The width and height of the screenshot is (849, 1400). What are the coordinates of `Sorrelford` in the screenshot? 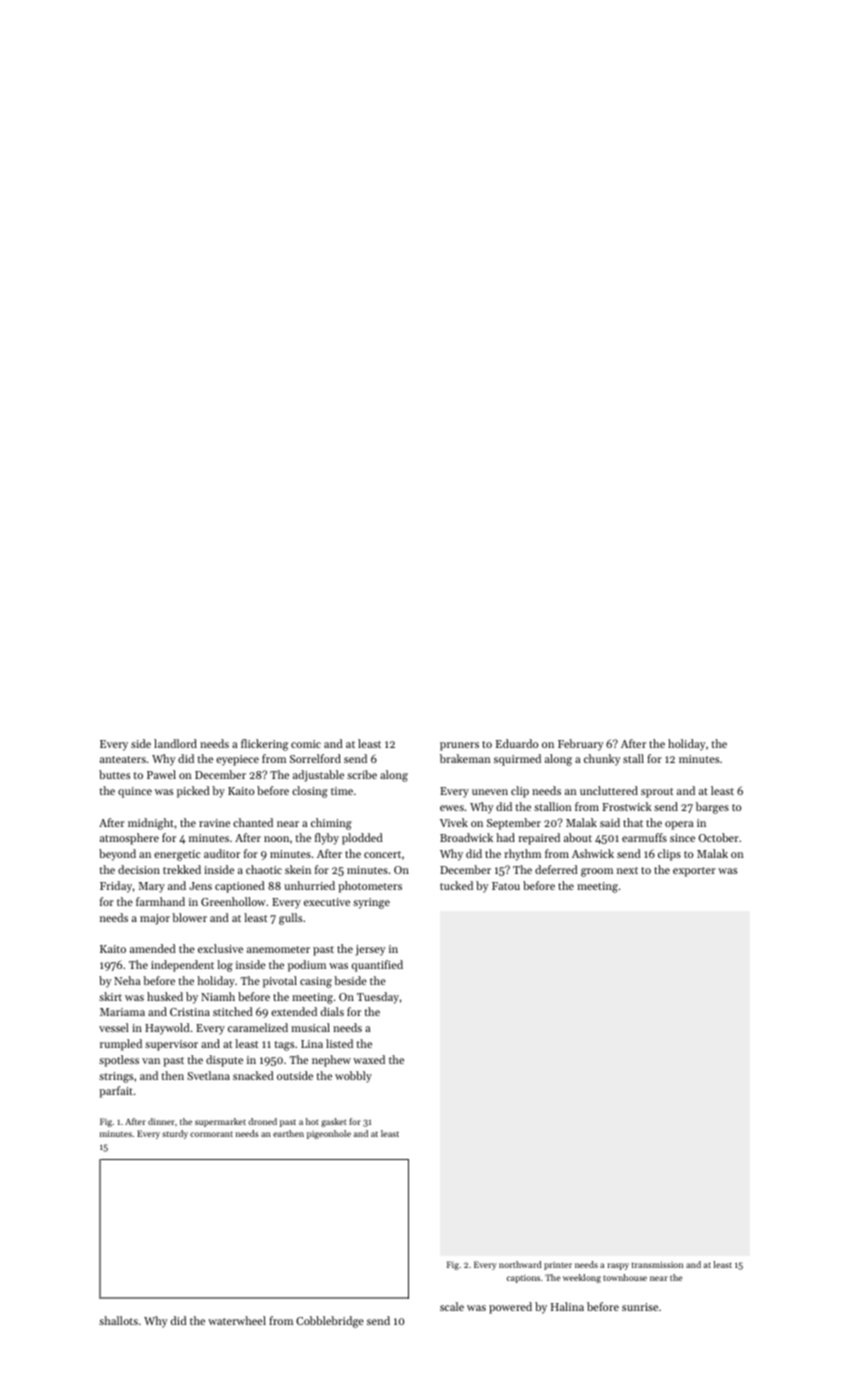 It's located at (315, 758).
